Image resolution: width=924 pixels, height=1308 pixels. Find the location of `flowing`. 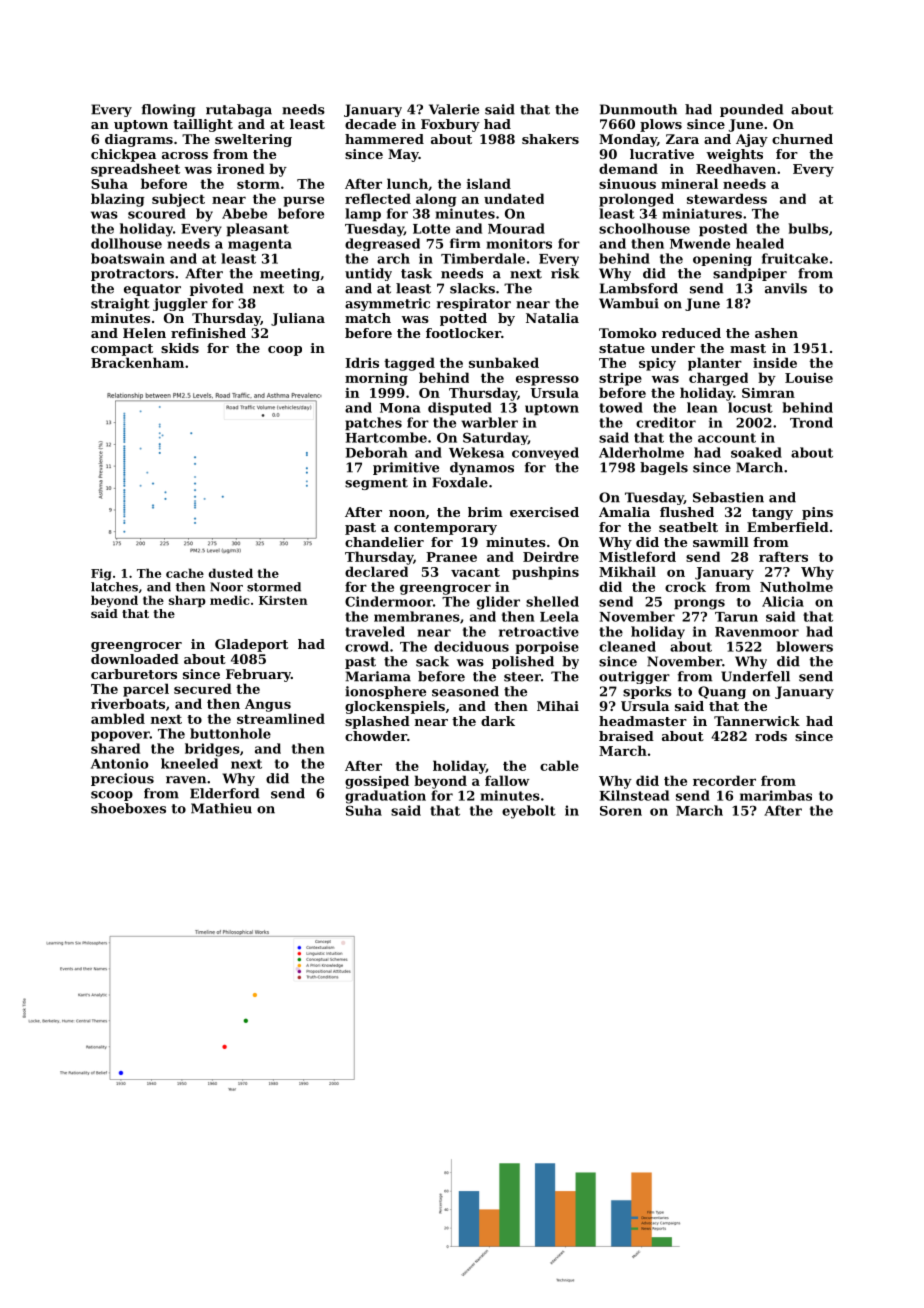

flowing is located at coordinates (168, 110).
